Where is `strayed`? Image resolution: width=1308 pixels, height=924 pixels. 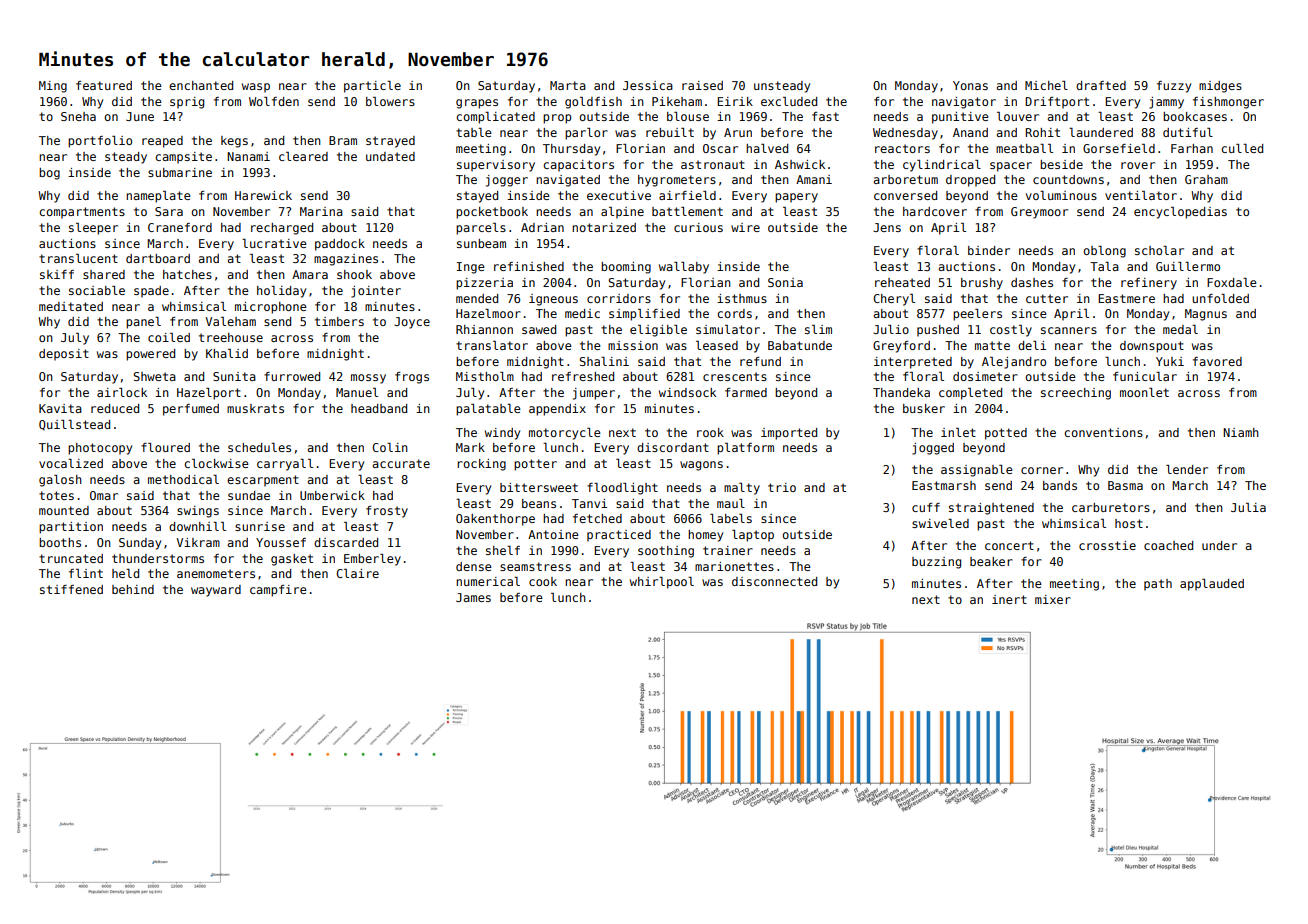 strayed is located at coordinates (390, 142).
